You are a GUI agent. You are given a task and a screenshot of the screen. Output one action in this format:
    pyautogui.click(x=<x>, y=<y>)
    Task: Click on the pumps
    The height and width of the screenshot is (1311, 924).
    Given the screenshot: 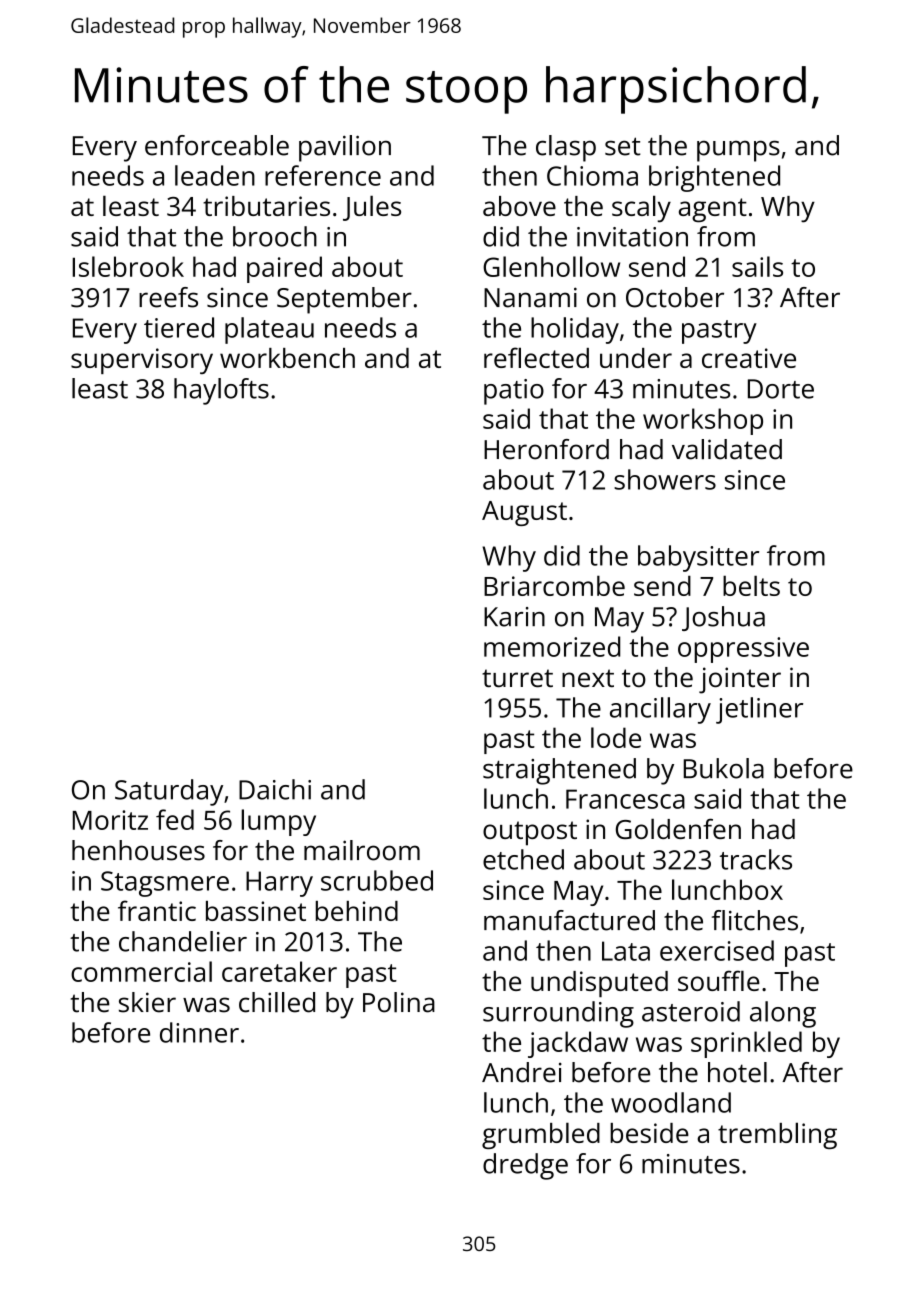 What is the action you would take?
    pyautogui.click(x=738, y=151)
